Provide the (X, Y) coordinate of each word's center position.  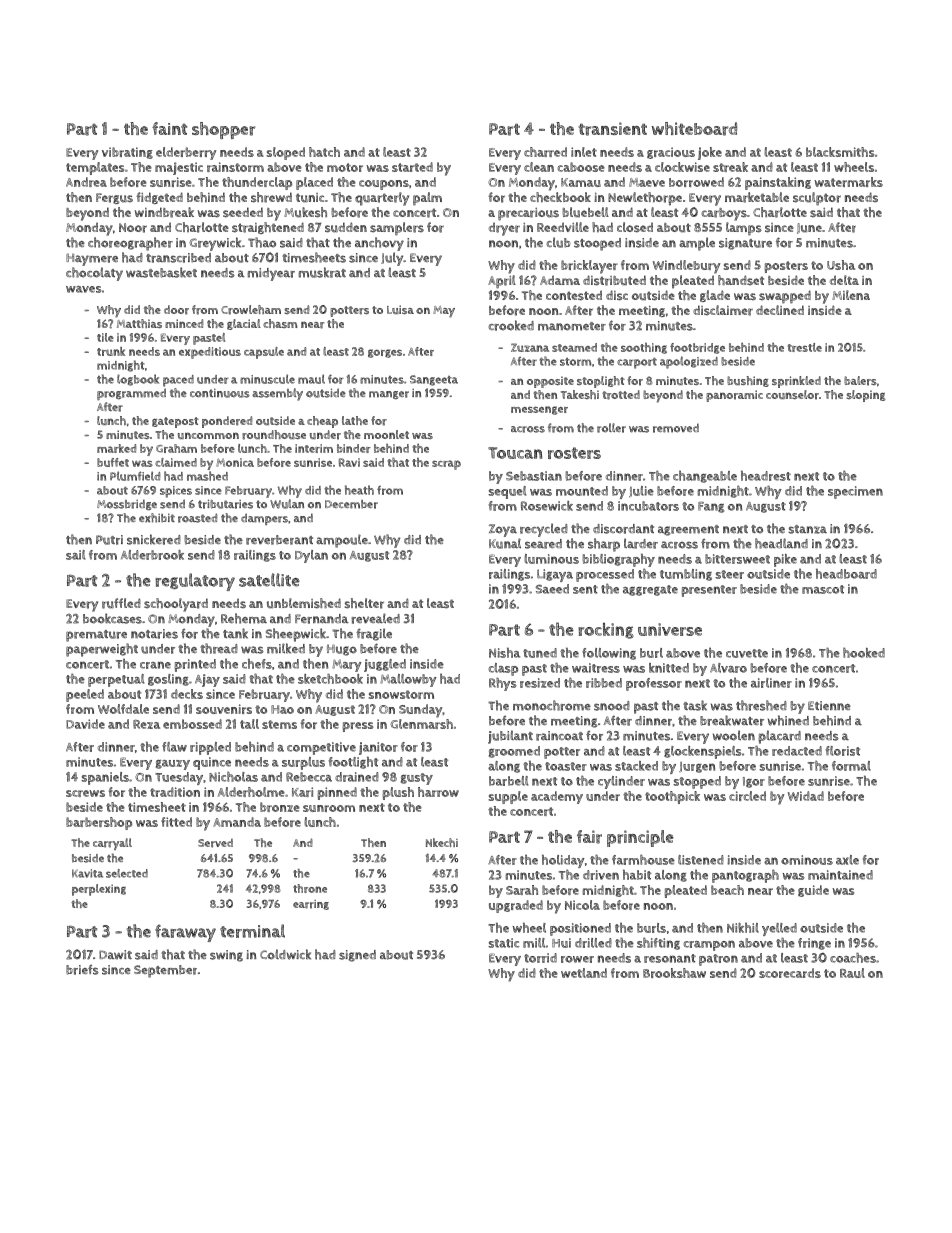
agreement (688, 530)
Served (215, 843)
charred (545, 152)
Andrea (86, 182)
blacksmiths (840, 152)
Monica (235, 462)
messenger (539, 410)
